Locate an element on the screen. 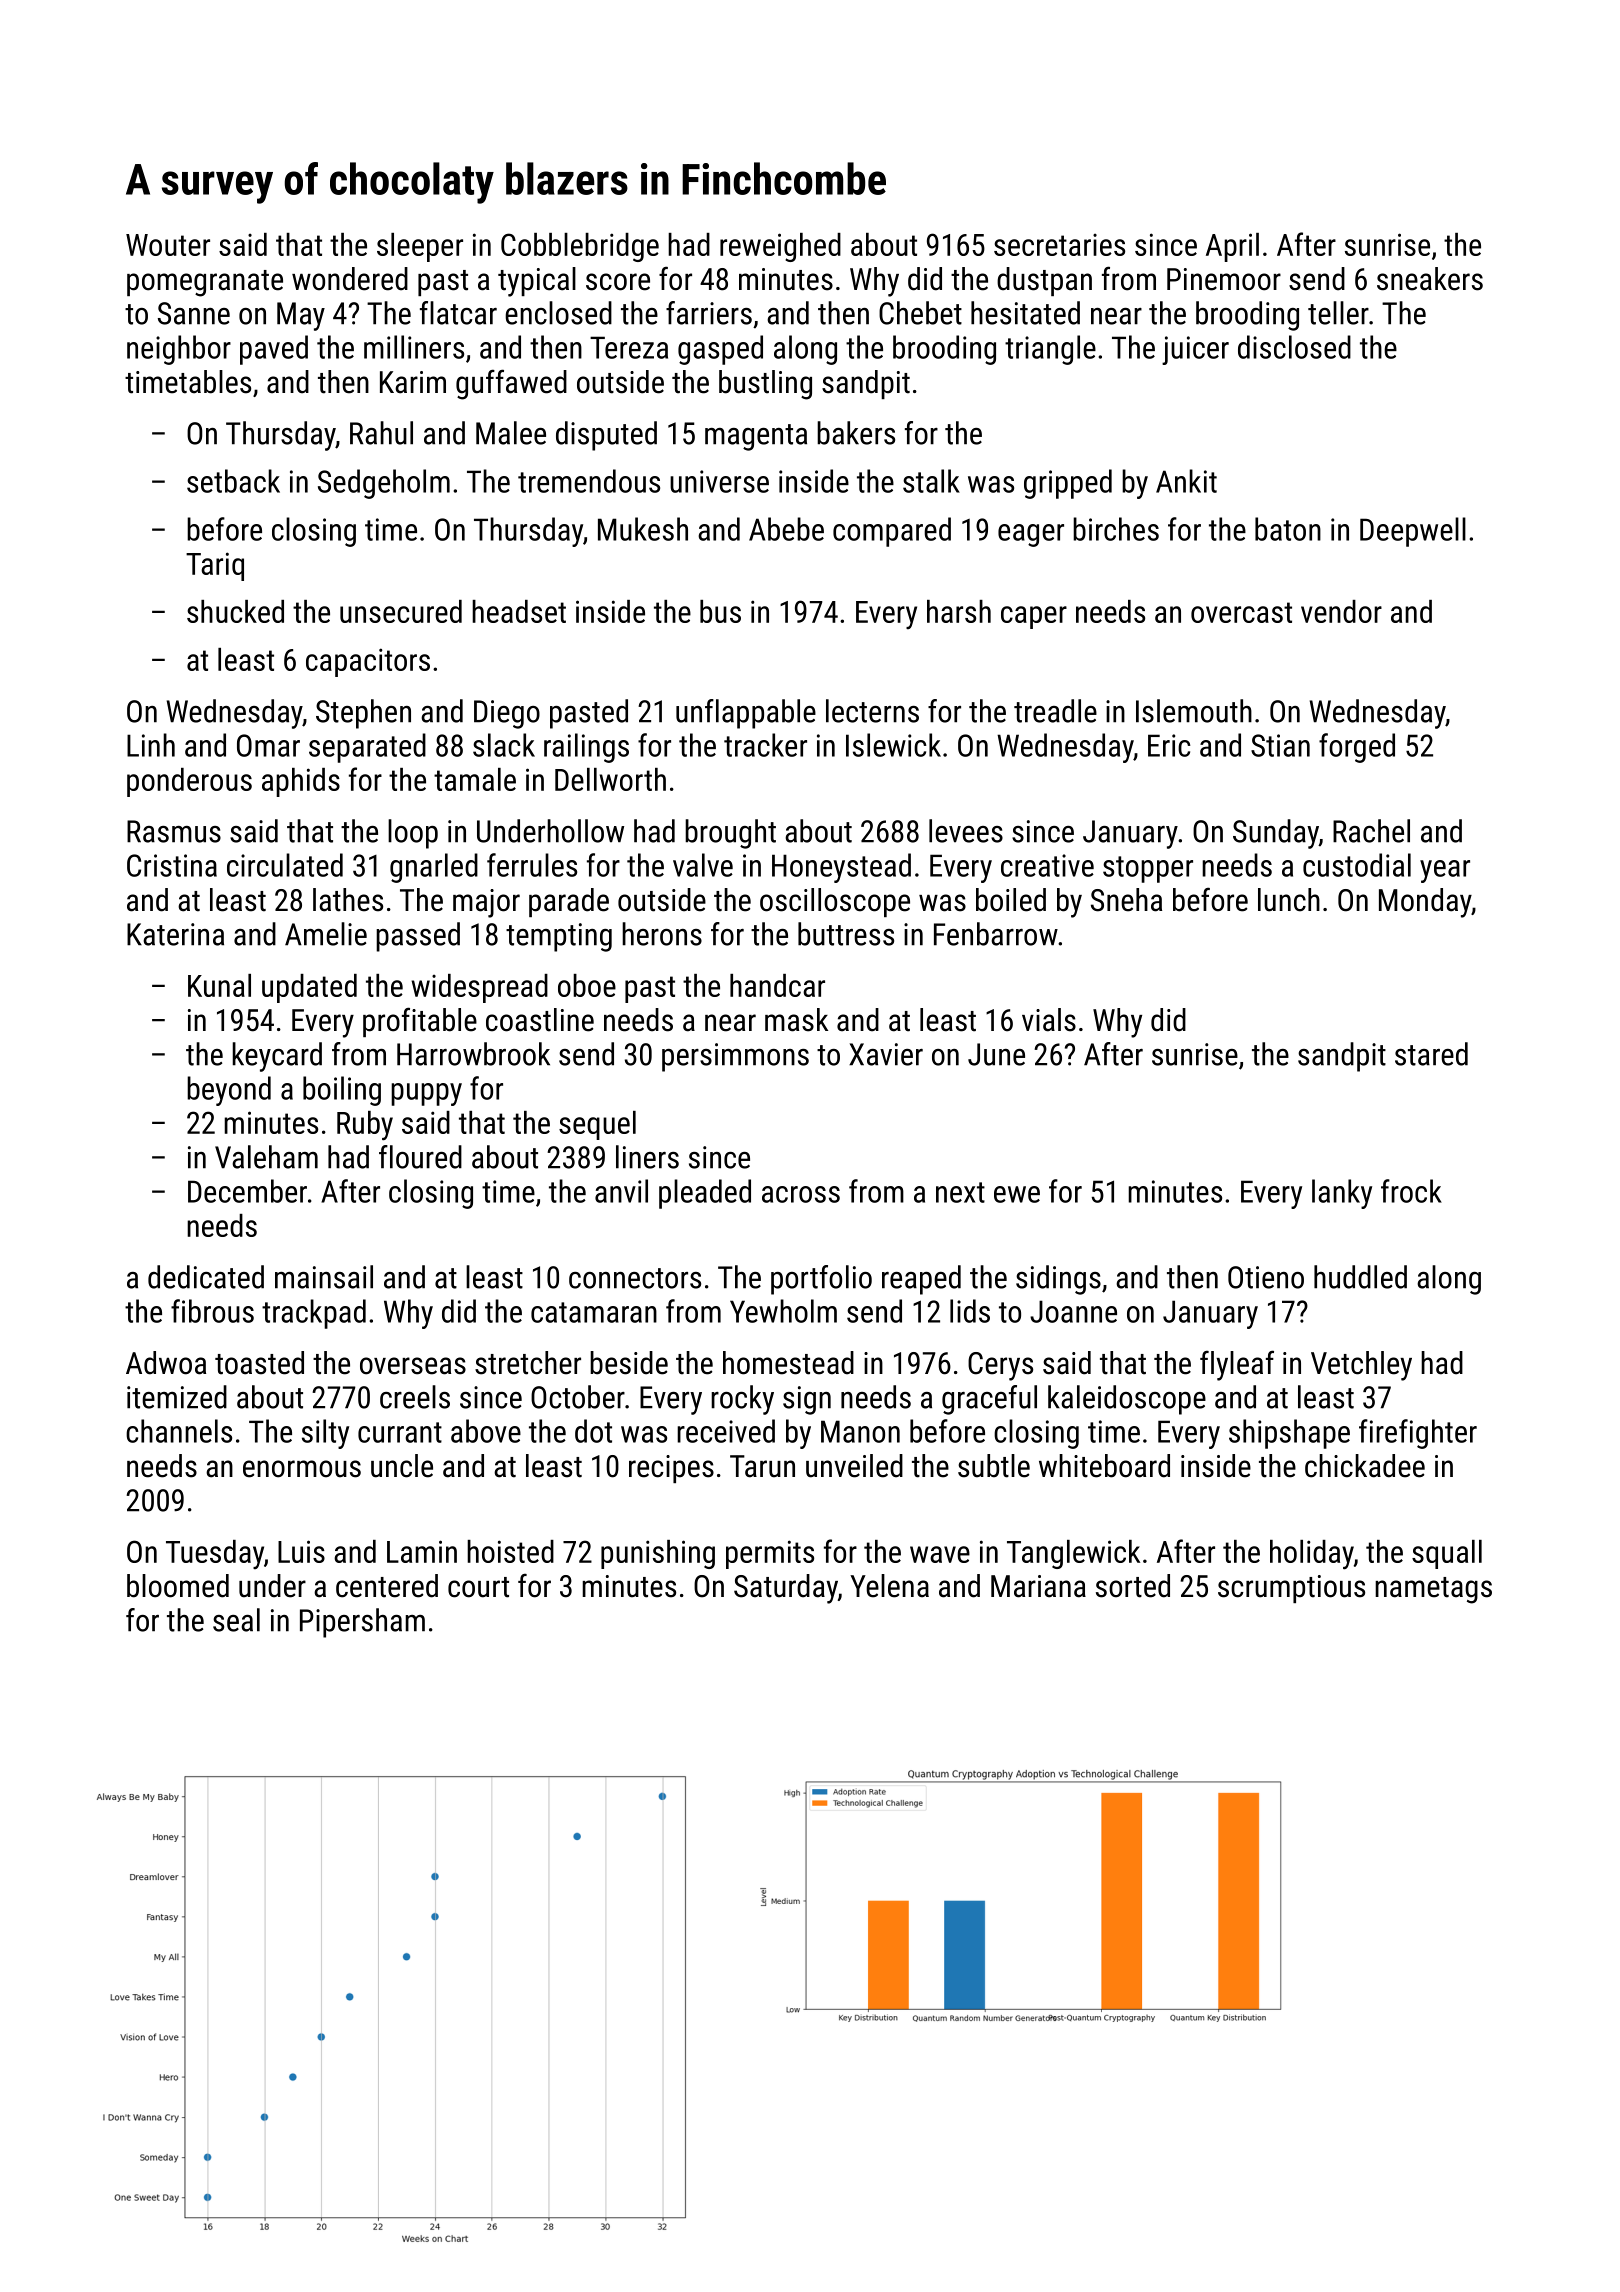  unsecured is located at coordinates (401, 611).
